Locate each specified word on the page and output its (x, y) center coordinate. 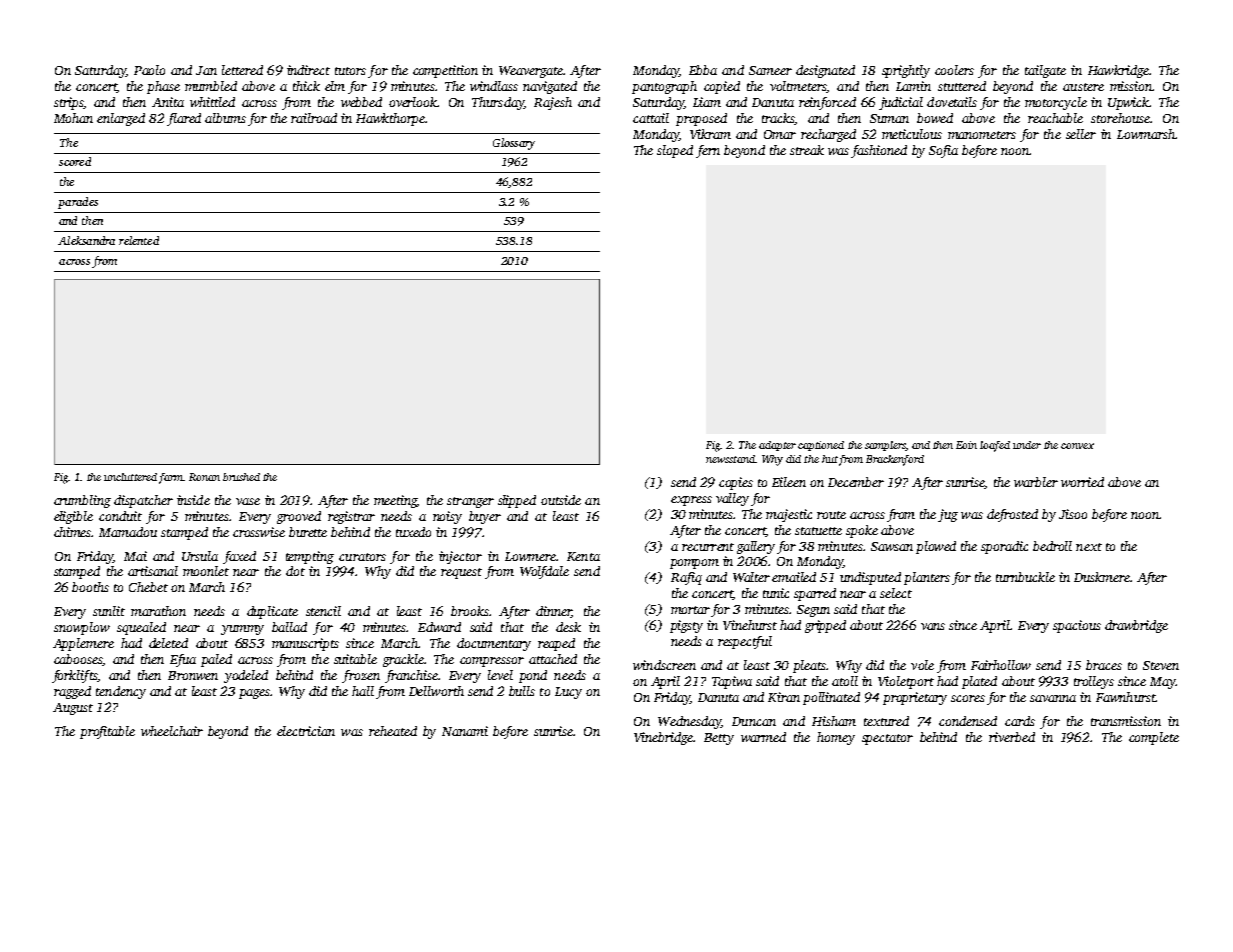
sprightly (906, 71)
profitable (107, 732)
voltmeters (798, 87)
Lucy (568, 693)
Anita (168, 102)
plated (979, 682)
